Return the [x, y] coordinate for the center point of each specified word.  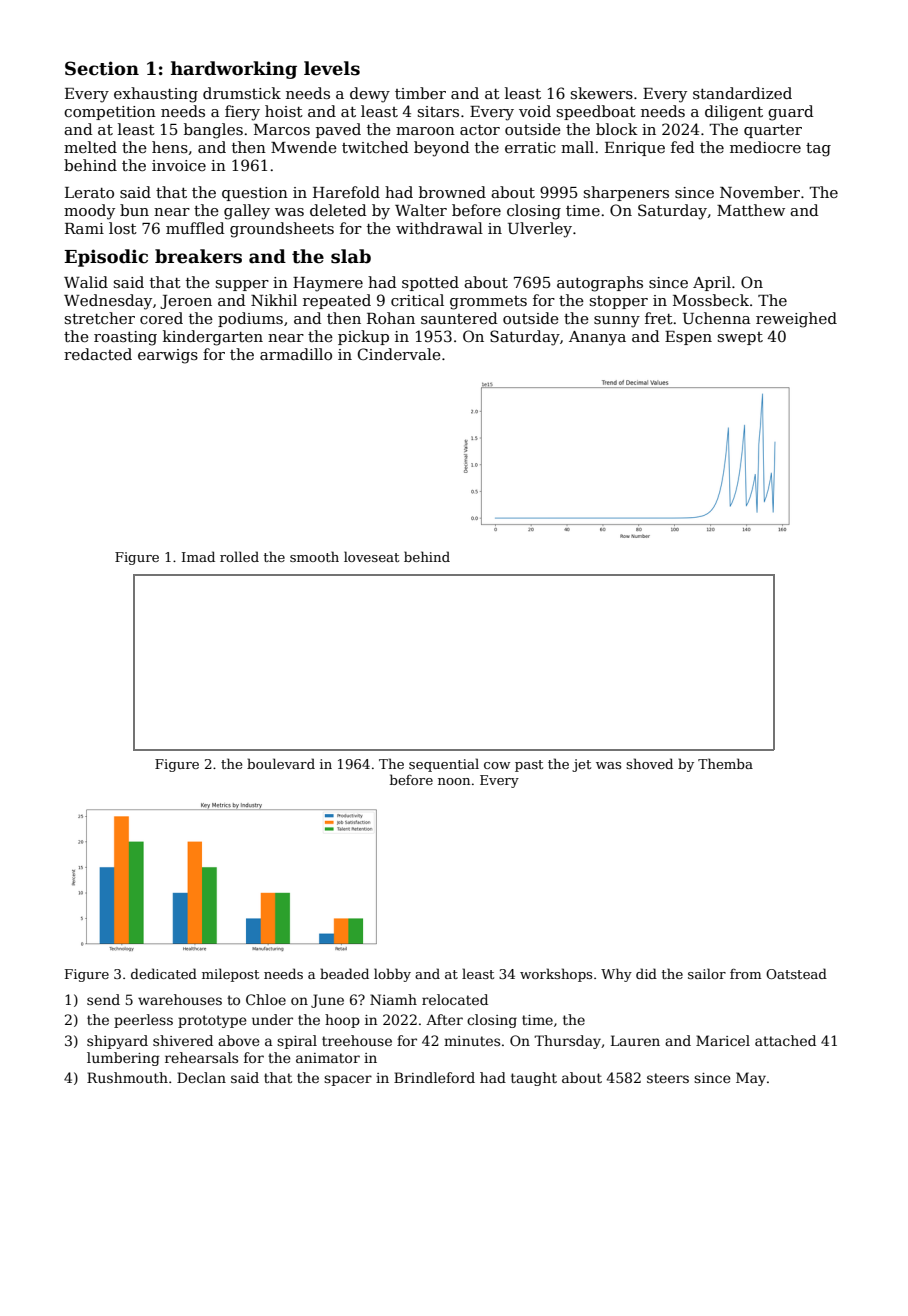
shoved [649, 763]
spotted [430, 283]
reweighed [796, 320]
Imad [198, 556]
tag [818, 150]
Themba [725, 763]
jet [581, 765]
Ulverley [540, 230]
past [529, 766]
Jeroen [186, 302]
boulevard [281, 763]
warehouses [180, 999]
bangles [213, 131]
